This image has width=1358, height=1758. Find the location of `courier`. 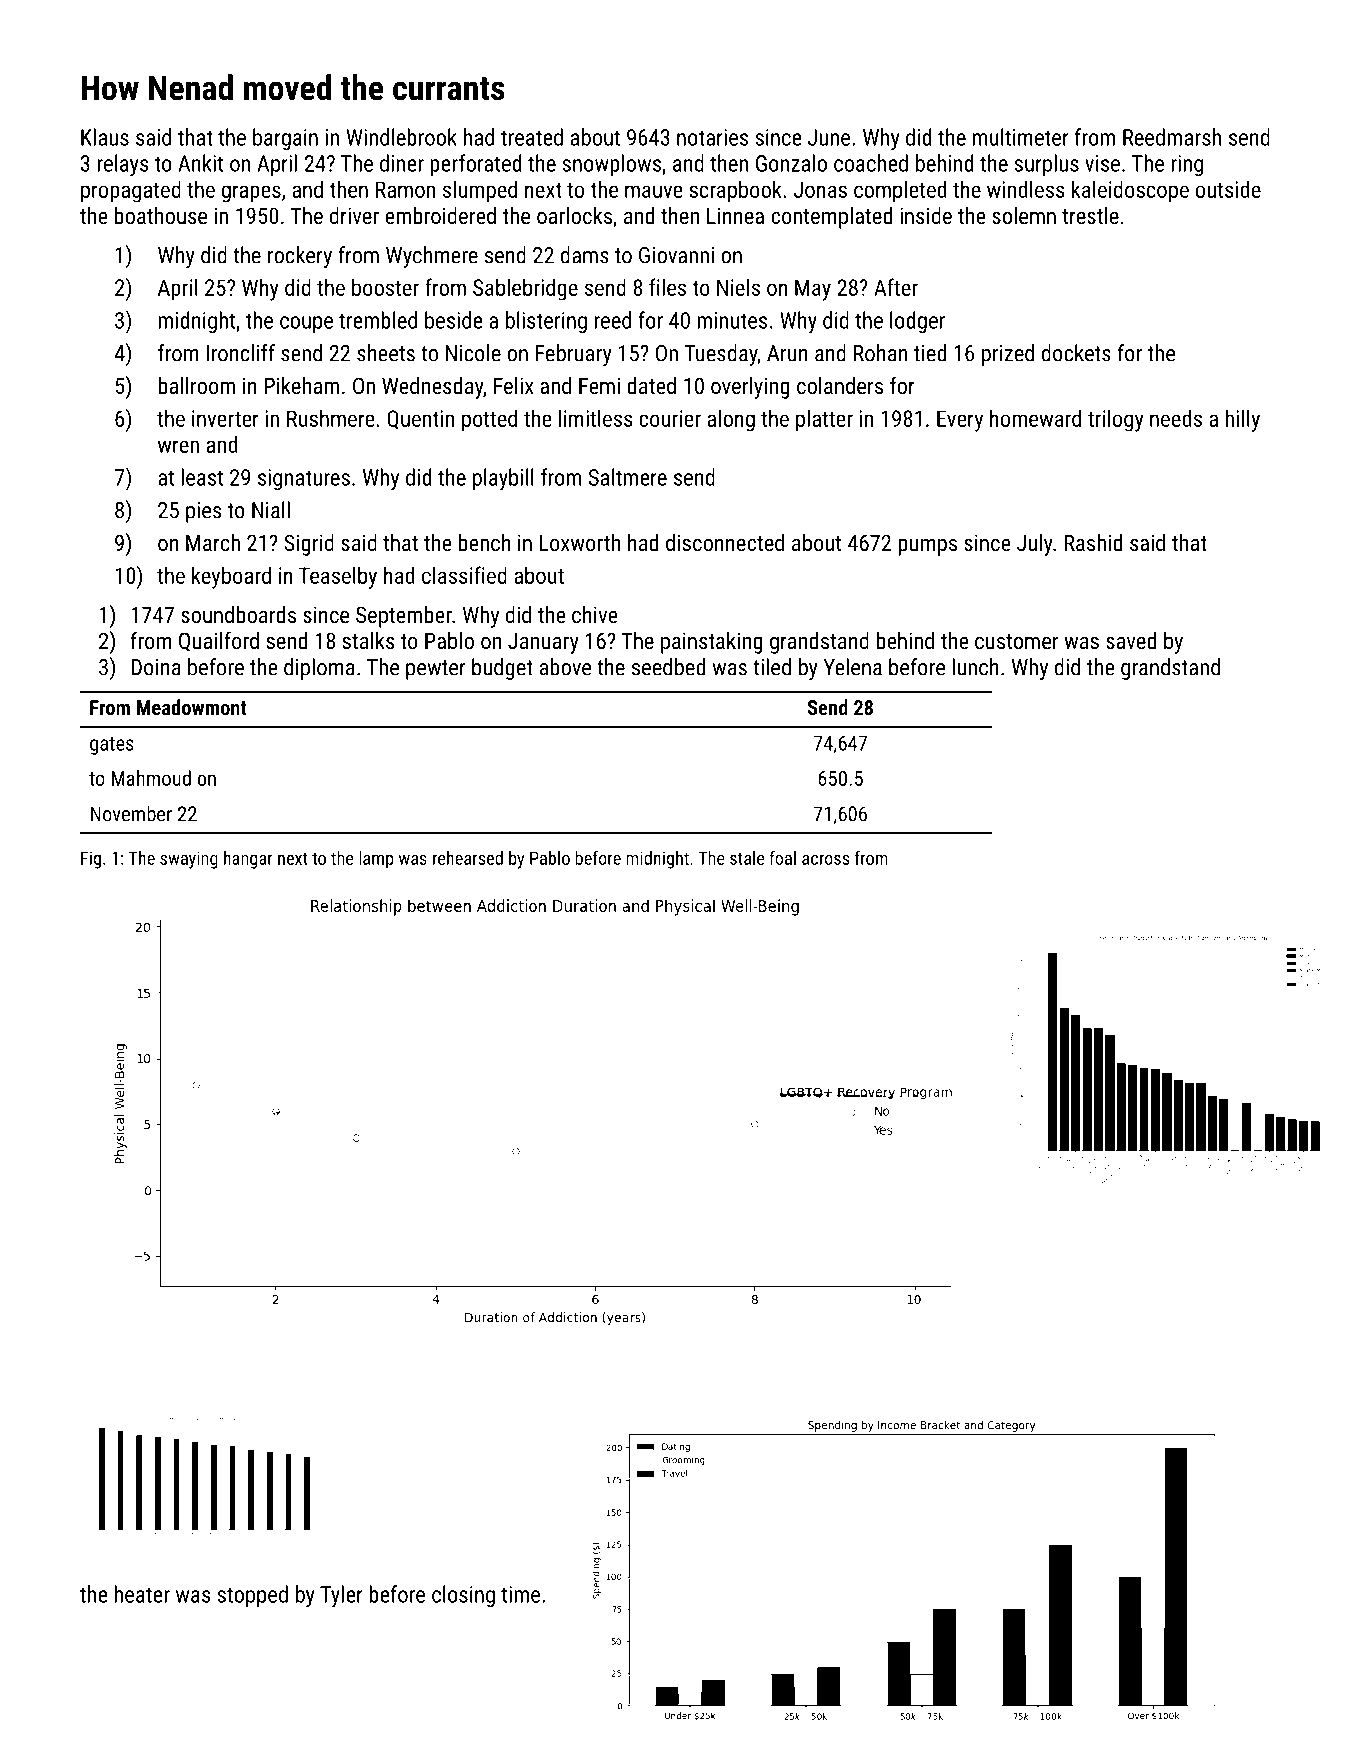

courier is located at coordinates (670, 418).
